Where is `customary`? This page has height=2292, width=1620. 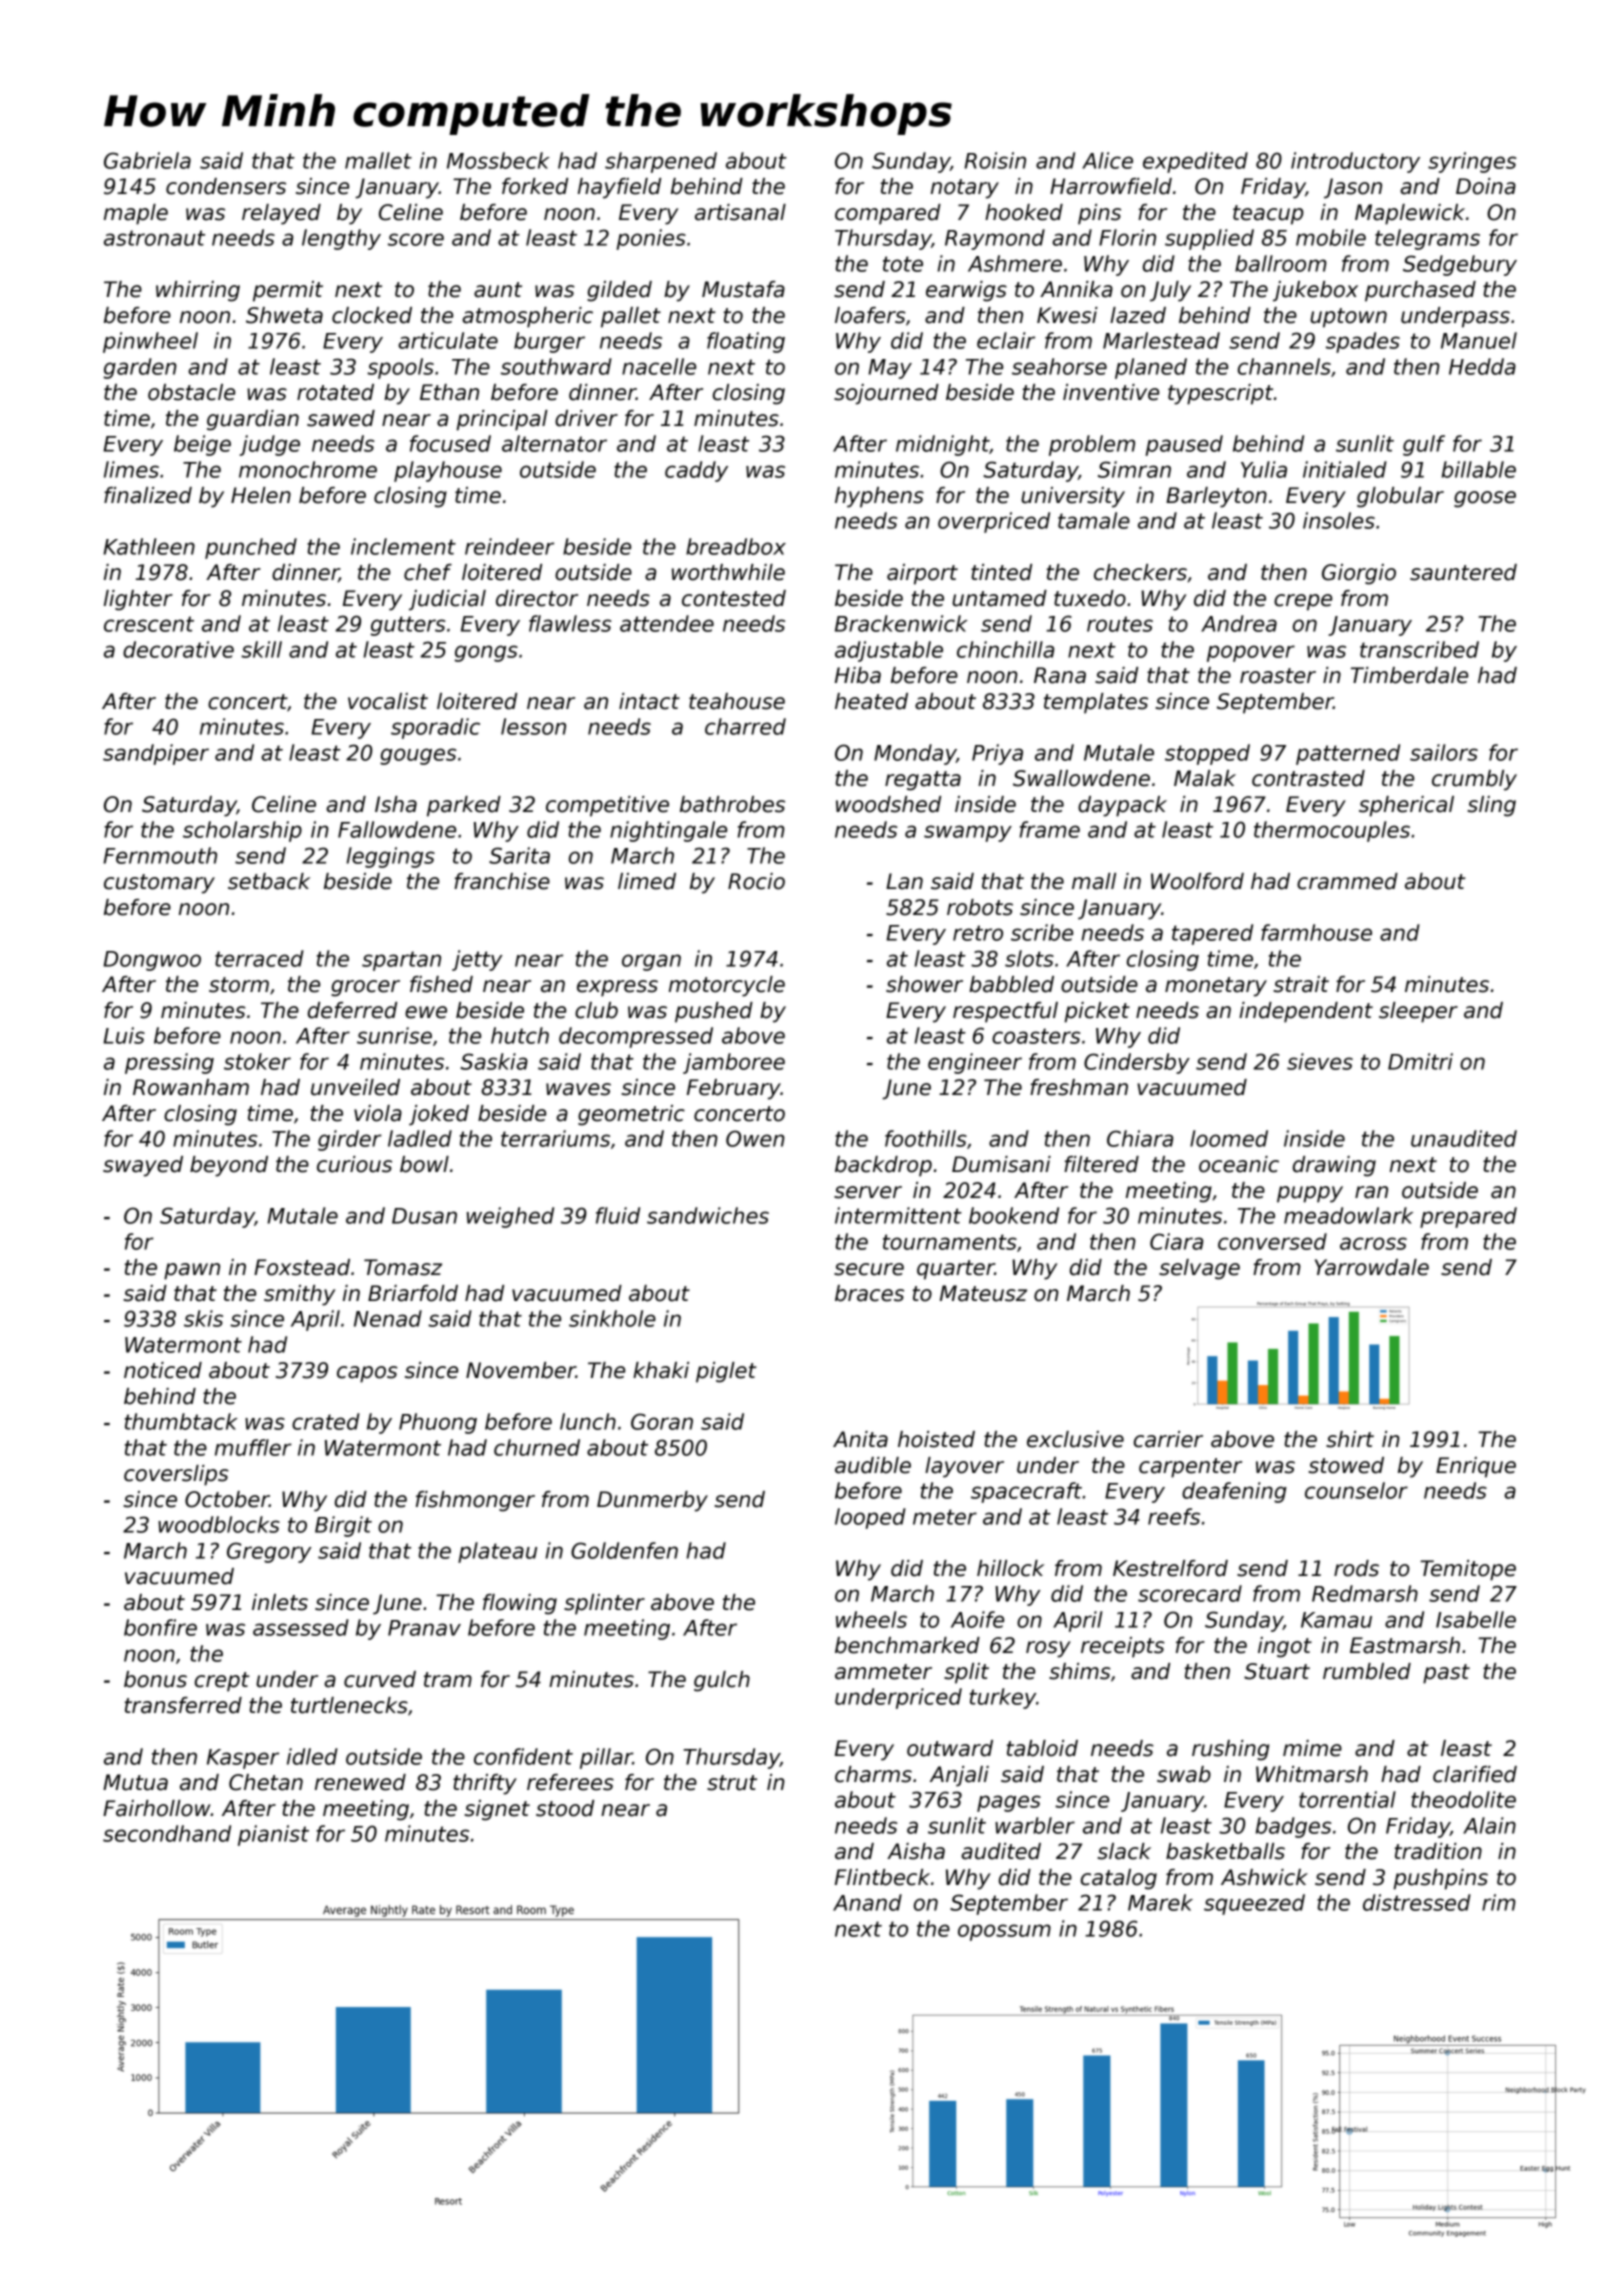
customary is located at coordinates (159, 884).
